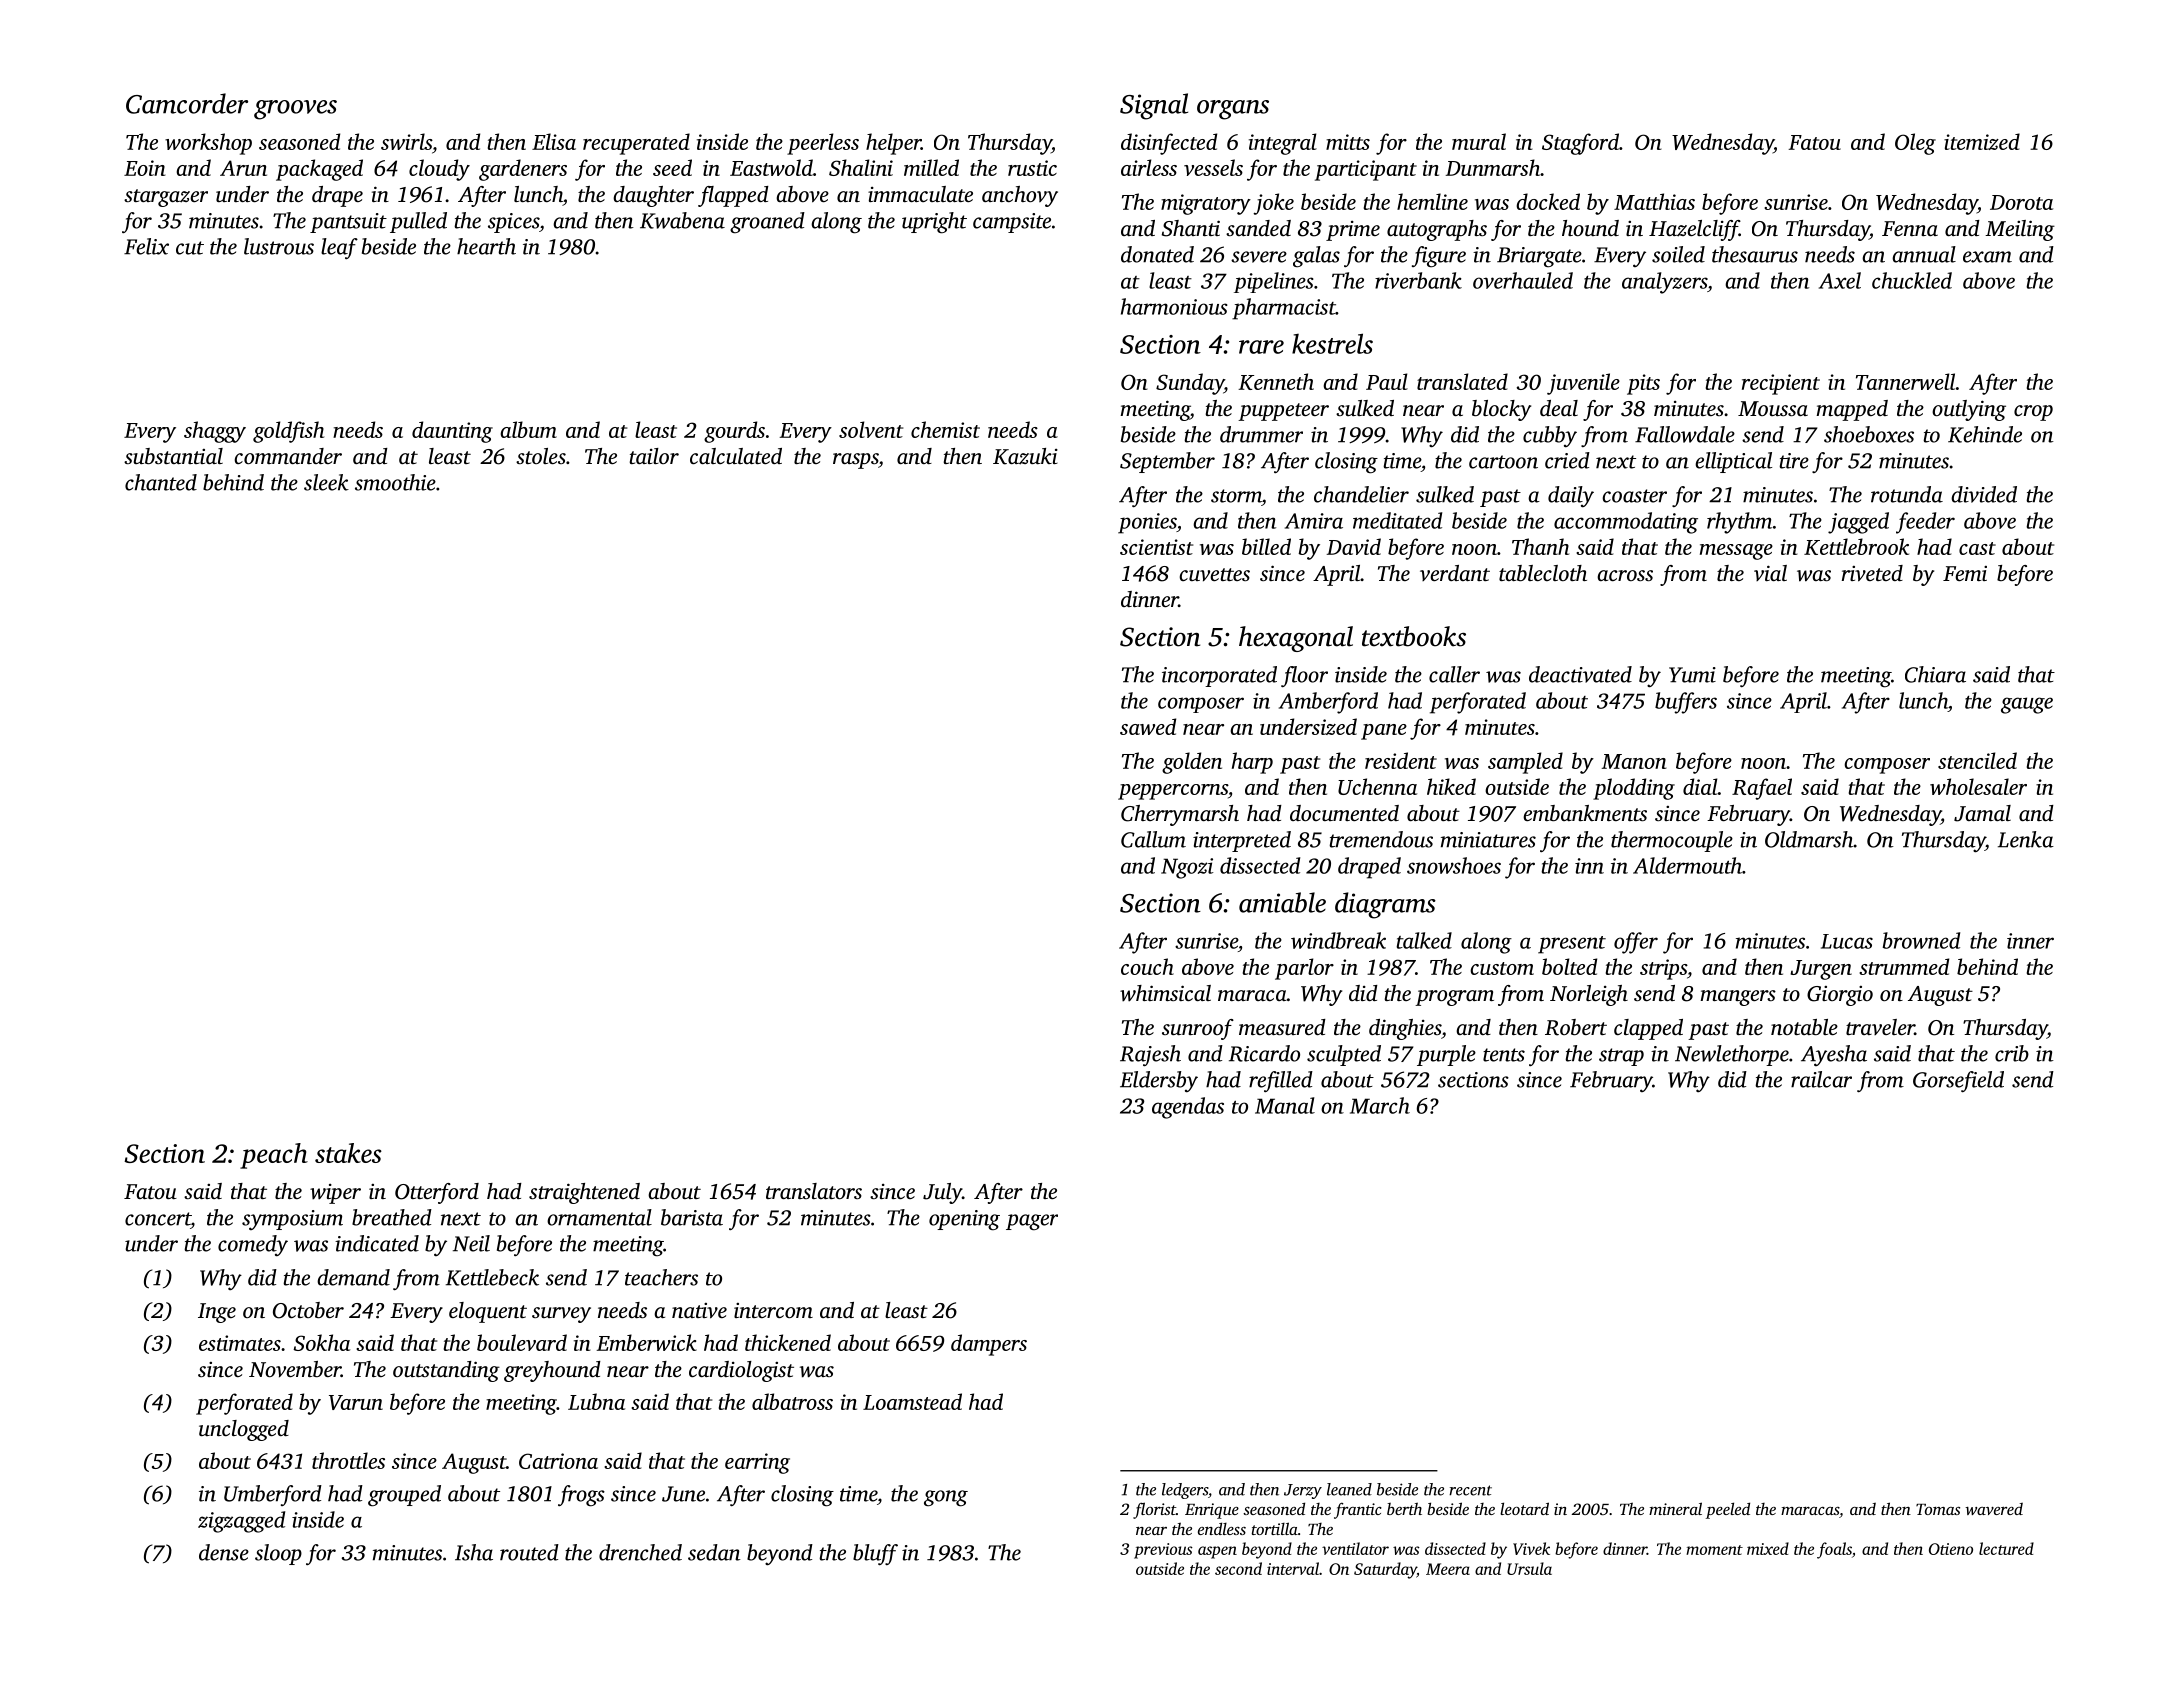 The width and height of the document is (2178, 1683). I want to click on itemized, so click(1982, 141).
